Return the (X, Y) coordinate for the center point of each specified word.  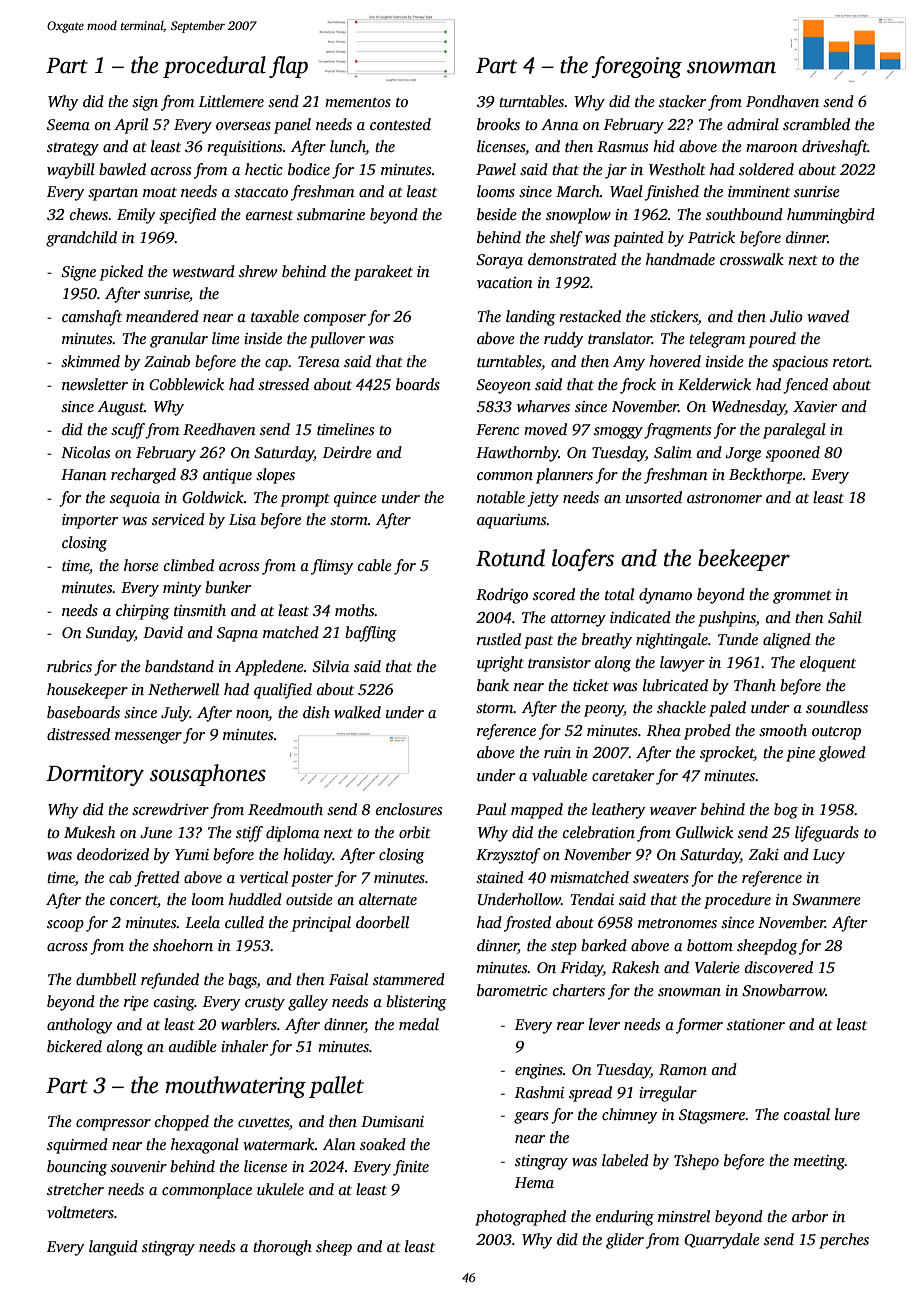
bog (786, 811)
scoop (65, 926)
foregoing (637, 67)
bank (493, 685)
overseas (243, 126)
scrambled (816, 124)
